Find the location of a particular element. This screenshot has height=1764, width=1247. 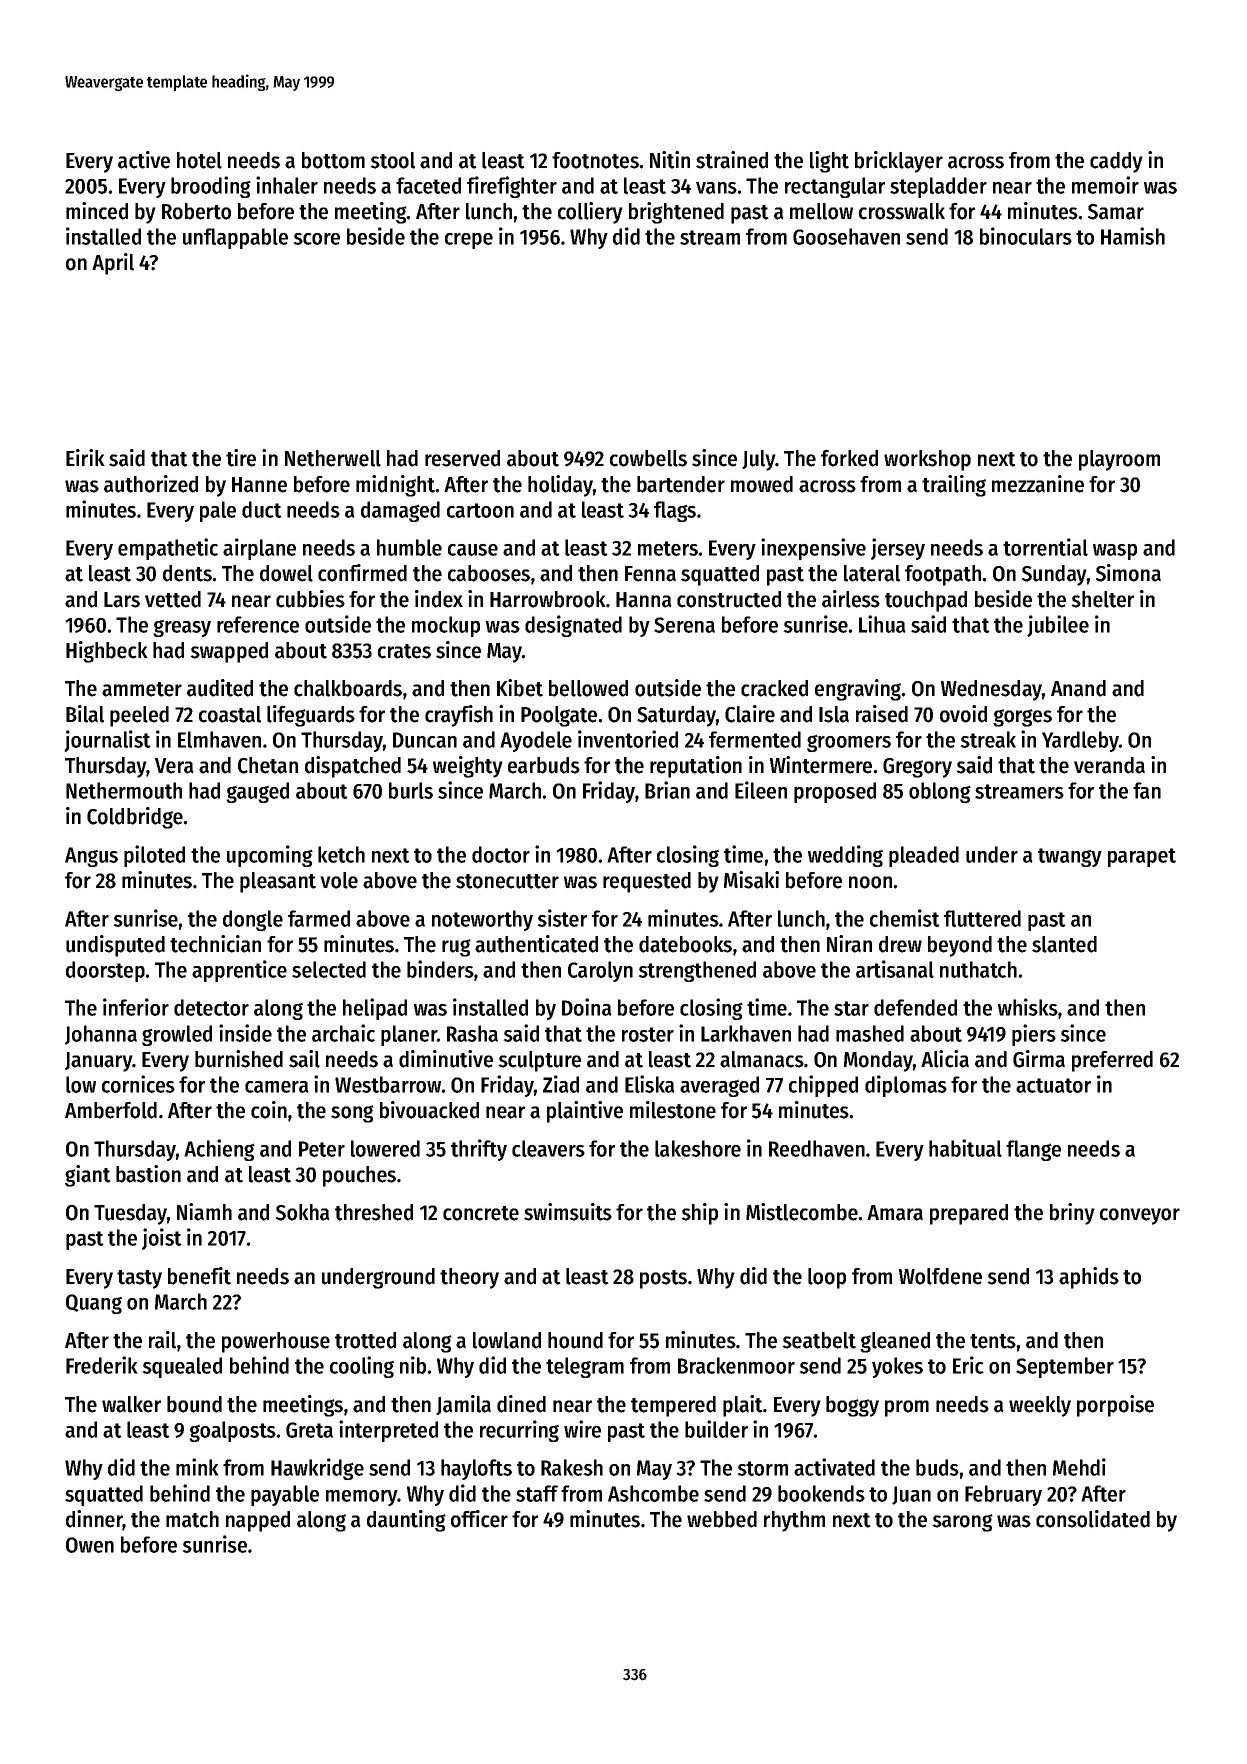

hotel is located at coordinates (199, 160).
